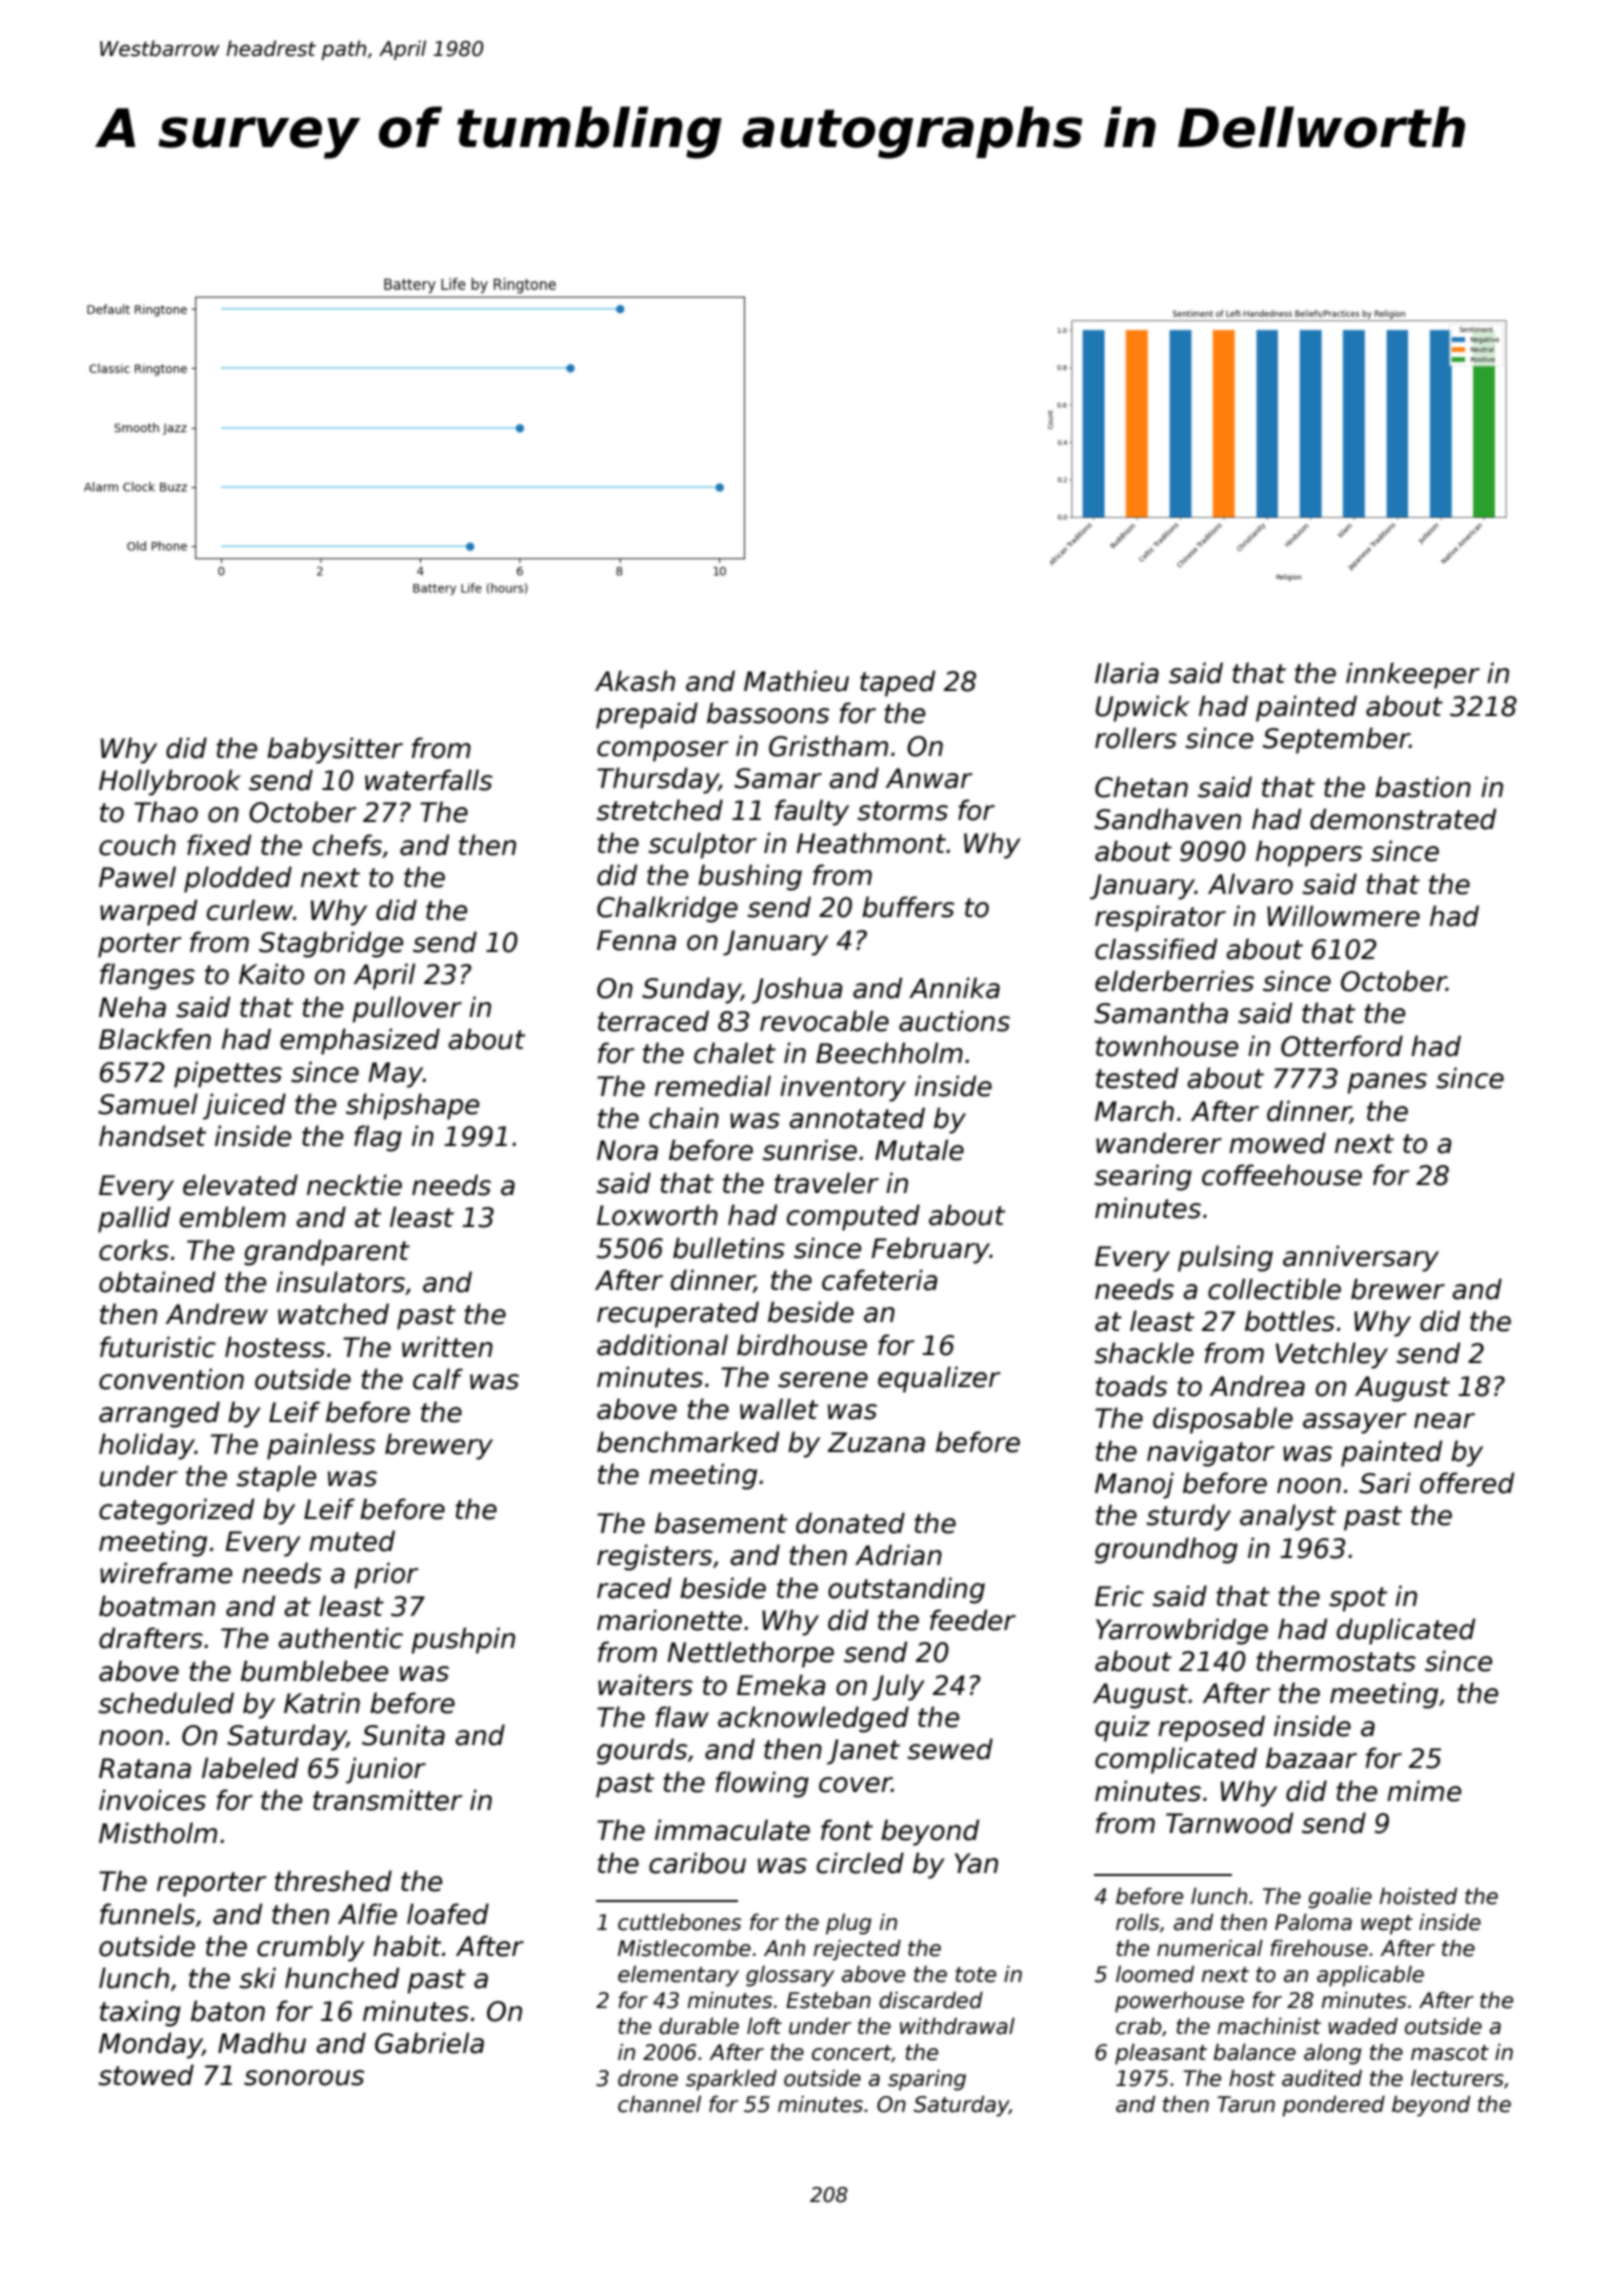 The width and height of the screenshot is (1620, 2292). What do you see at coordinates (140, 2013) in the screenshot?
I see `taxing` at bounding box center [140, 2013].
